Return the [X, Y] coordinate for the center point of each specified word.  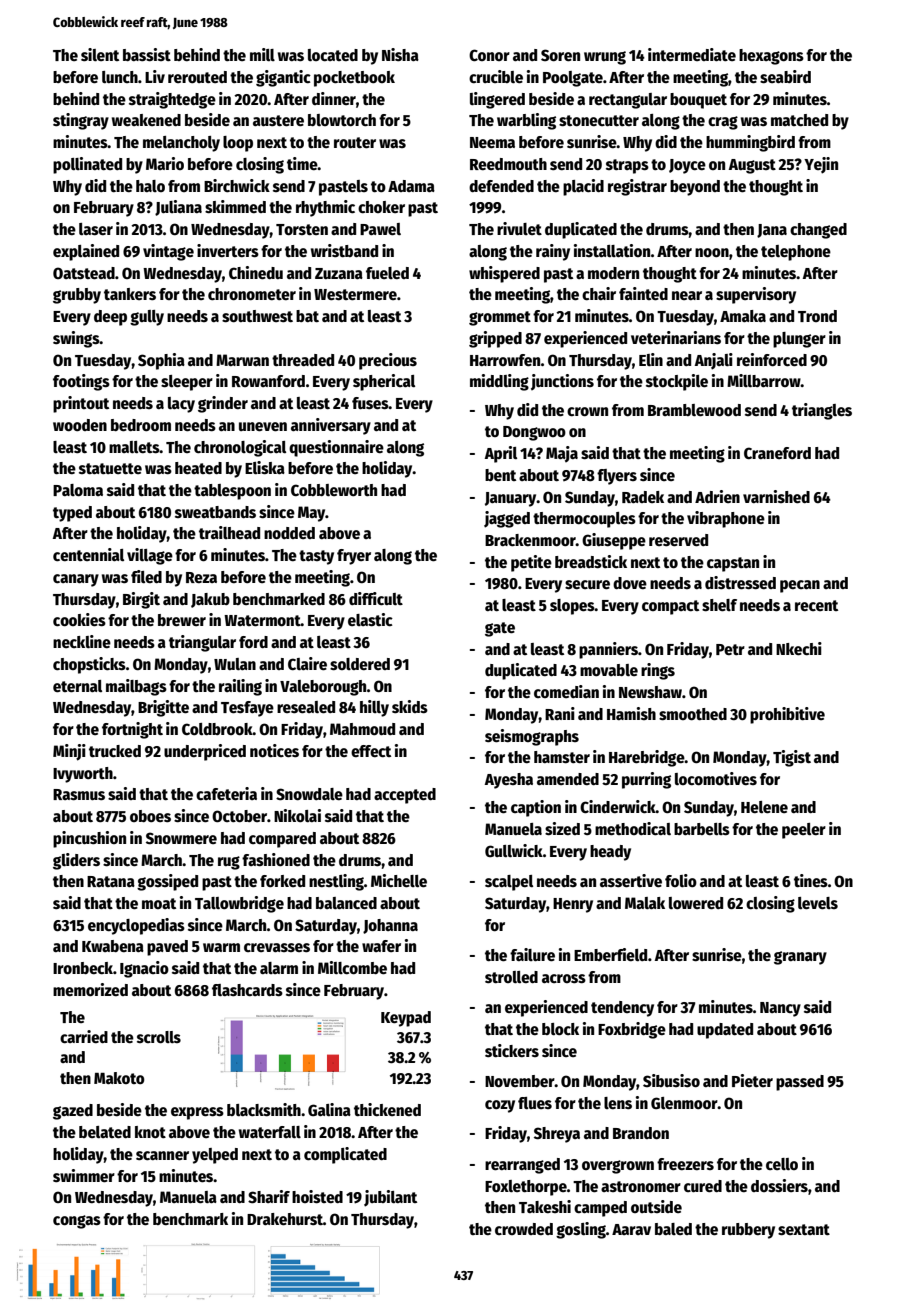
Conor [489, 55]
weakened [146, 120]
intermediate [692, 55]
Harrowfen [505, 360]
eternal [77, 686]
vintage [168, 252]
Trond [817, 316]
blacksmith [264, 1110]
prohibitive [787, 715]
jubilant [390, 1198]
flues [535, 1103]
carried [84, 1036]
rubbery [748, 1231]
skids [410, 706]
